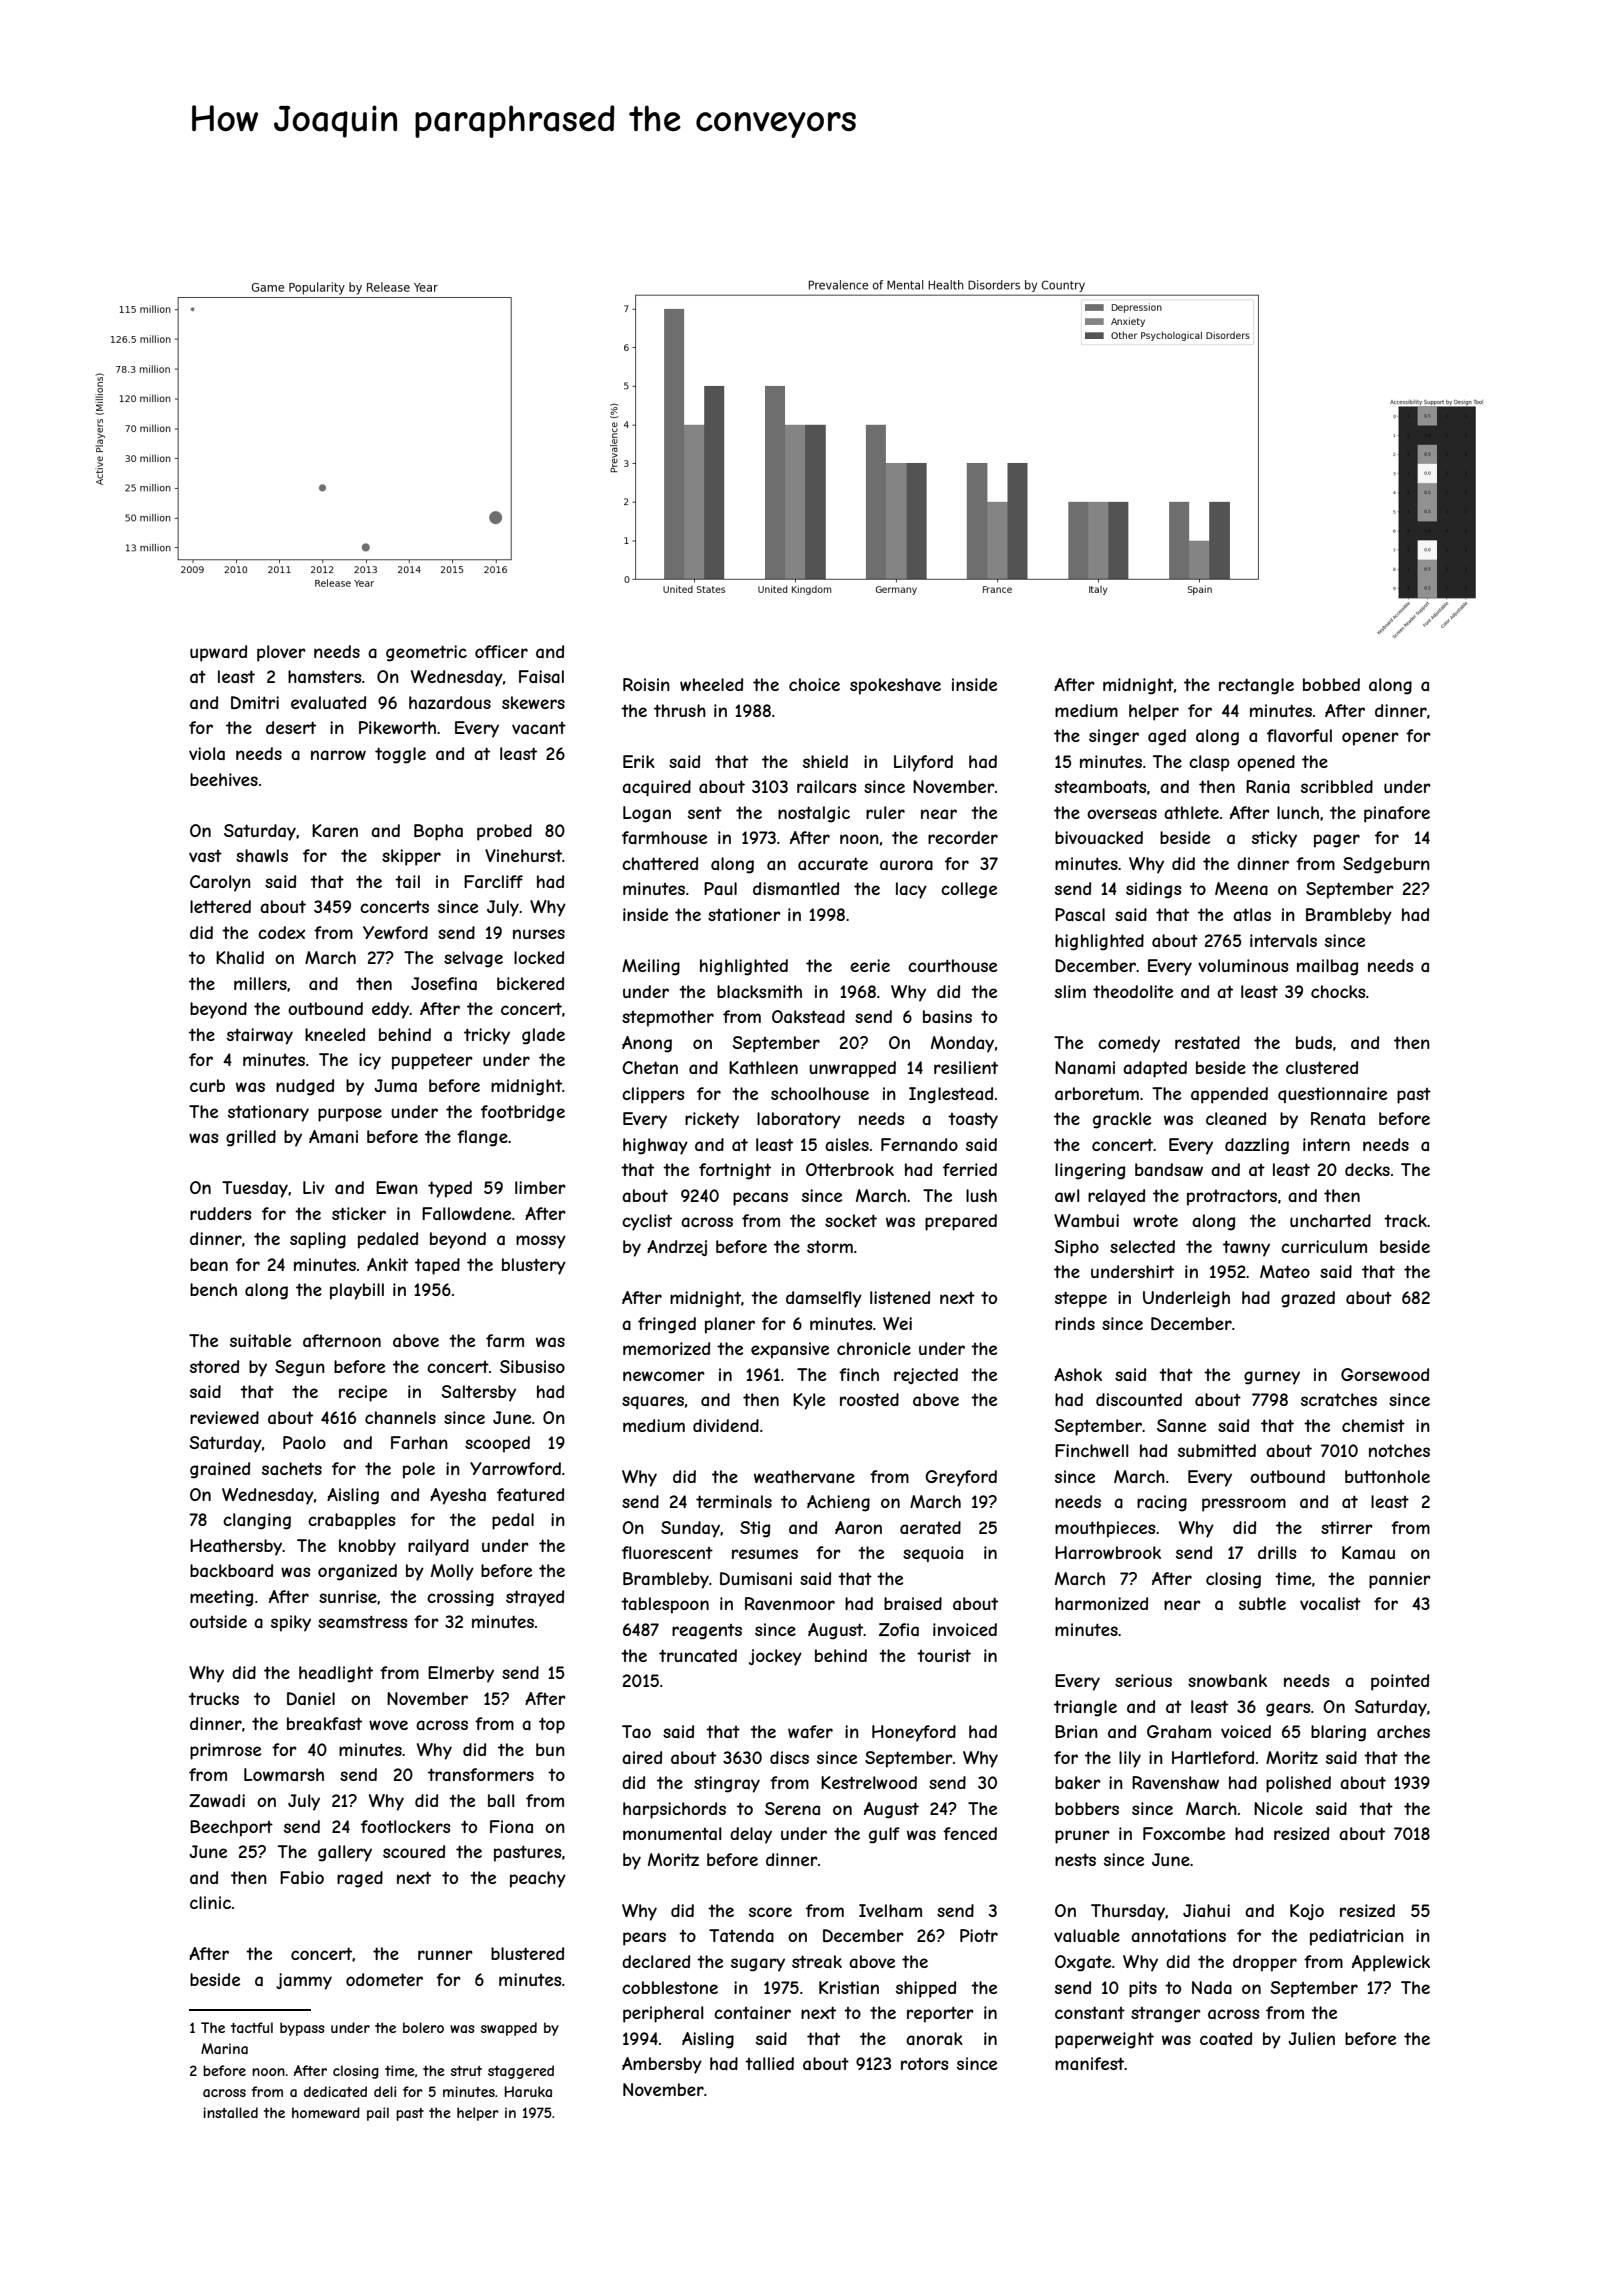  I want to click on gurney, so click(1272, 1378).
